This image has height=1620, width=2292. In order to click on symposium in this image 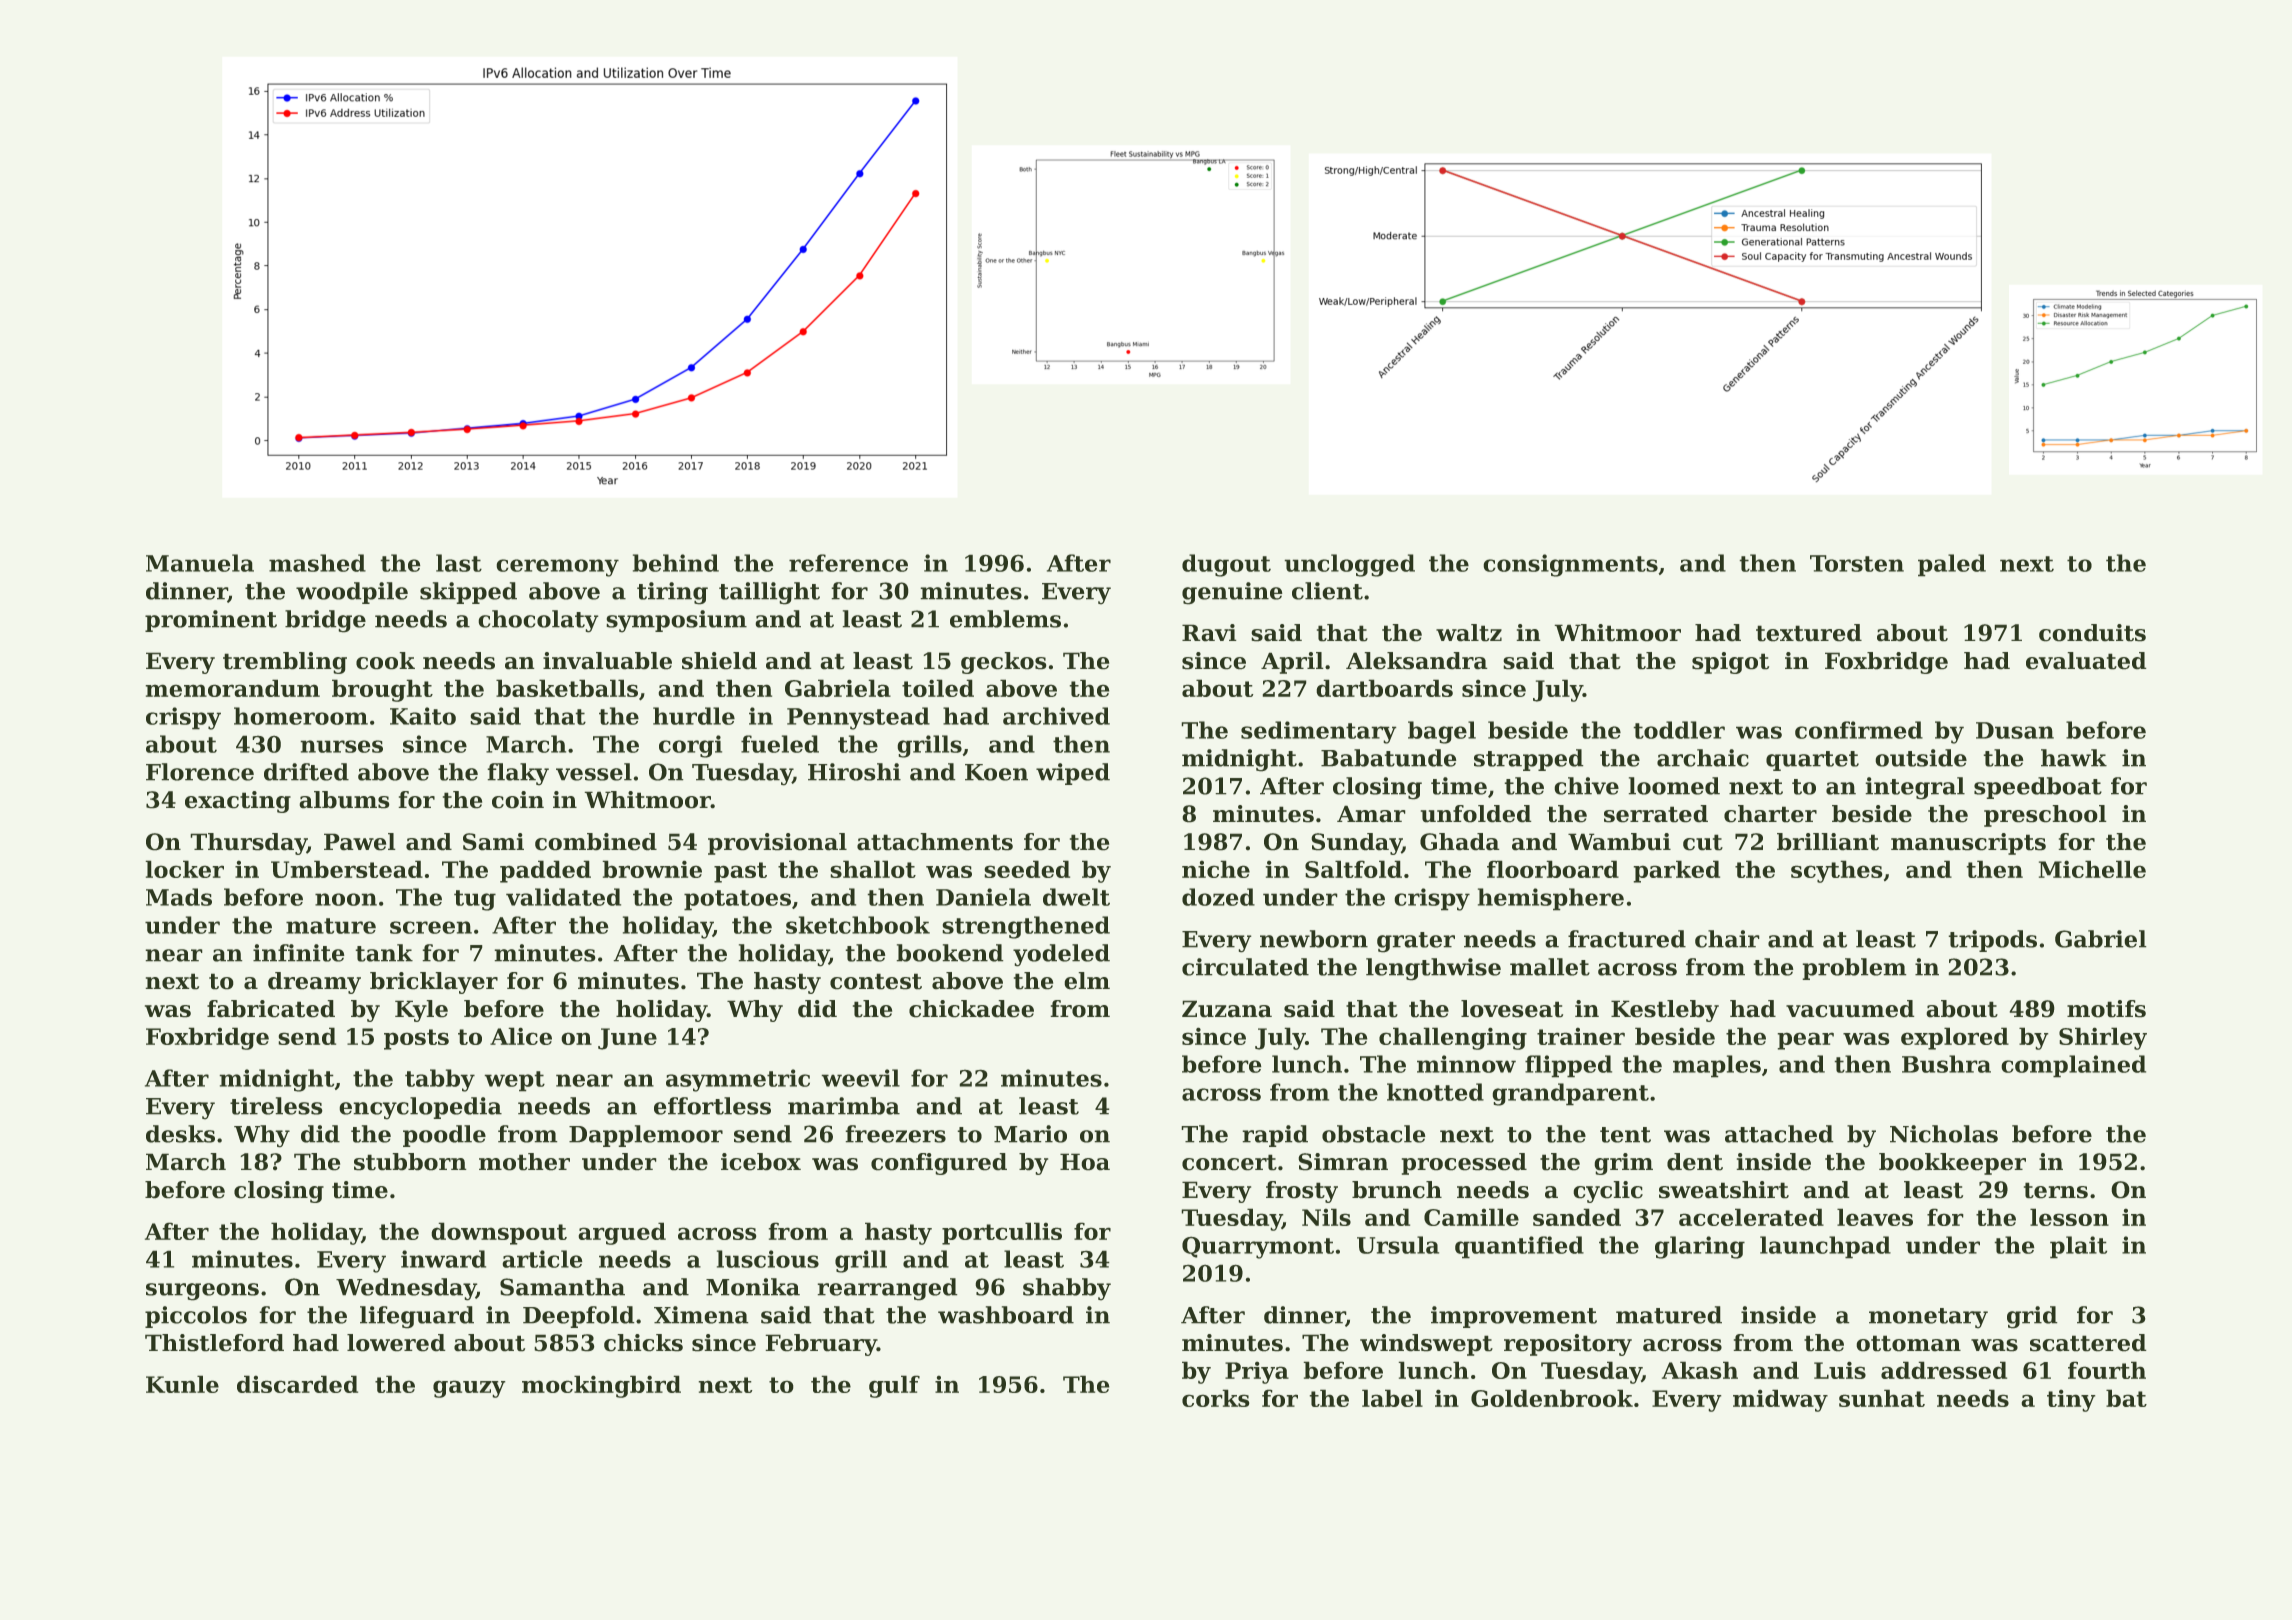, I will do `click(676, 621)`.
